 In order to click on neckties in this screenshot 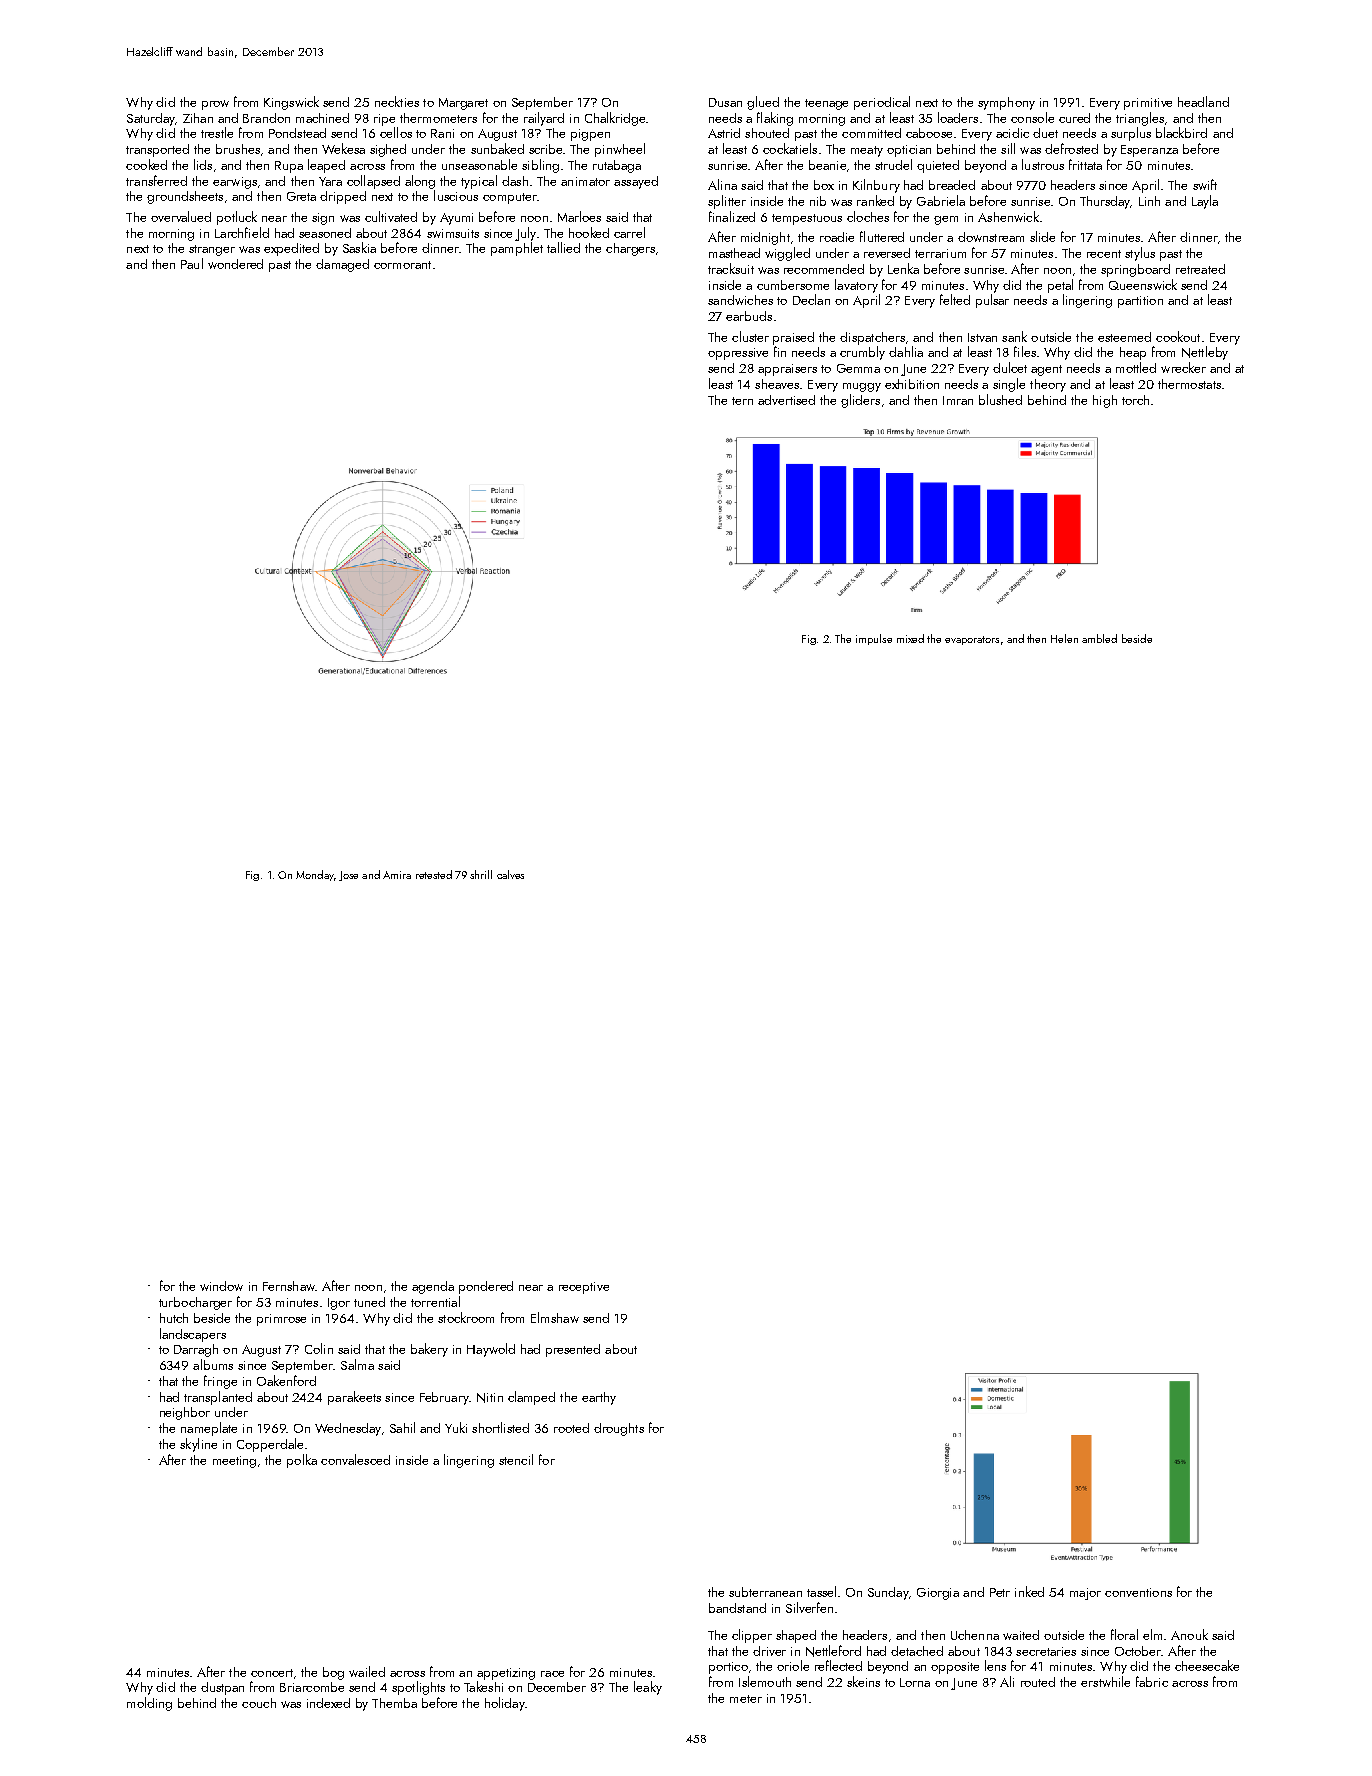, I will do `click(397, 101)`.
